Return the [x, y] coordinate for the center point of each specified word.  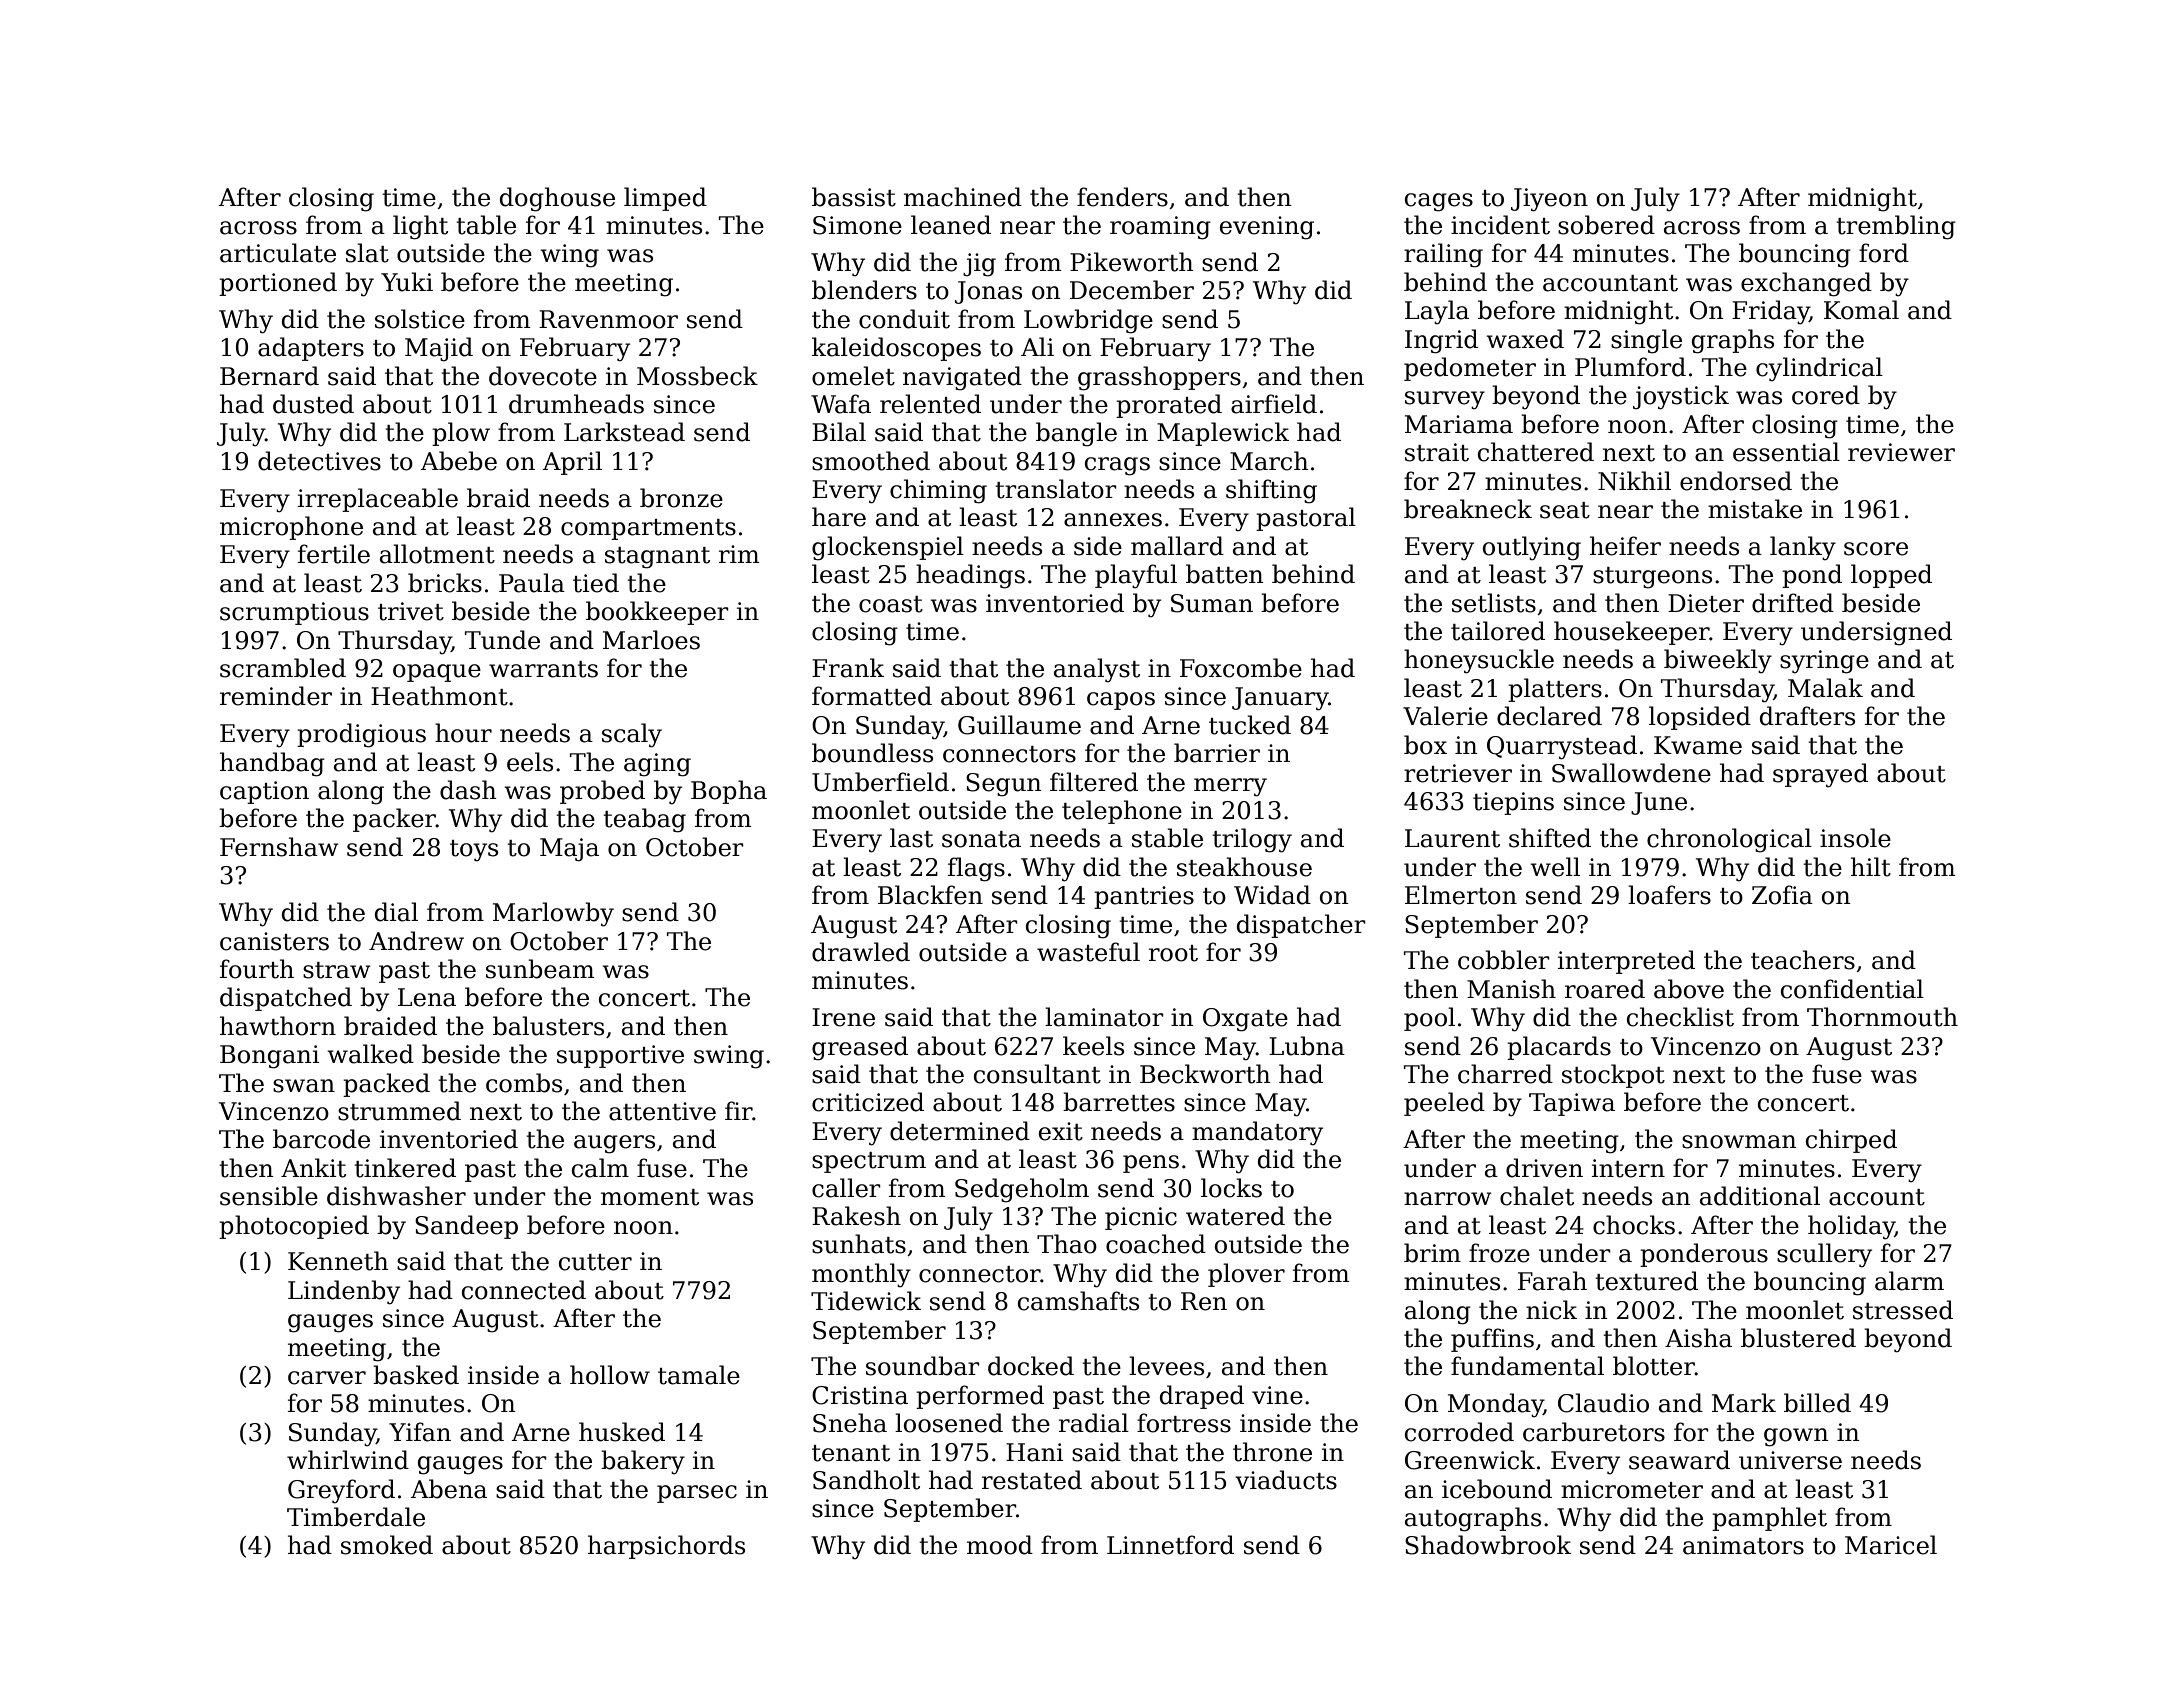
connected [524, 1290]
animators [1743, 1545]
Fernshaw [279, 847]
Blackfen [930, 895]
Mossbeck [697, 376]
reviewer [1901, 452]
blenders [864, 290]
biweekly [1718, 661]
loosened [949, 1423]
